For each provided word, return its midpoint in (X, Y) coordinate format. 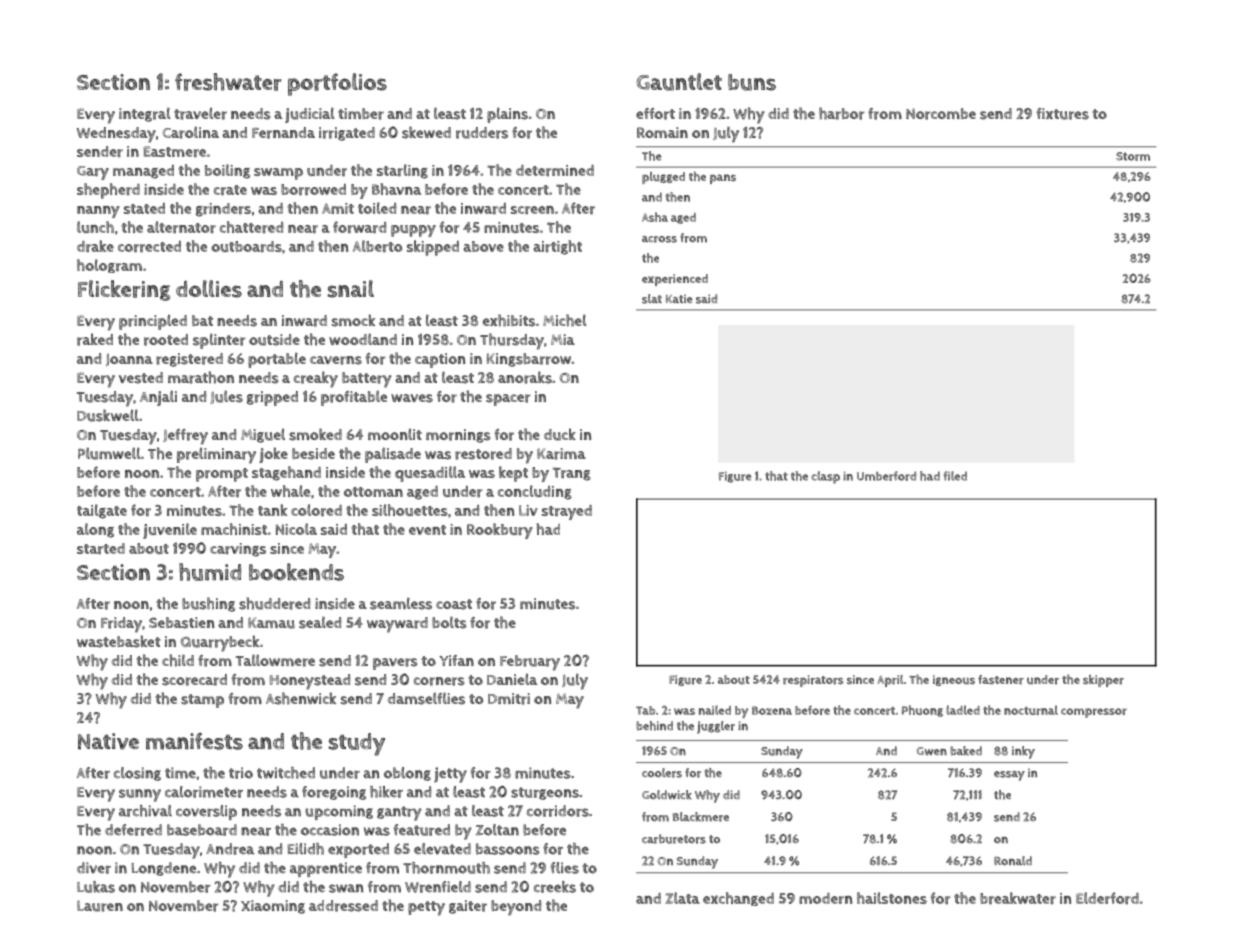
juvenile (170, 531)
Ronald (1013, 861)
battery (366, 380)
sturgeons (545, 793)
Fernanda (283, 133)
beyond (516, 908)
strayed (567, 512)
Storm (1133, 156)
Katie (679, 298)
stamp (202, 701)
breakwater (1018, 898)
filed (955, 476)
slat (652, 299)
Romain (662, 132)
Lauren (100, 906)
